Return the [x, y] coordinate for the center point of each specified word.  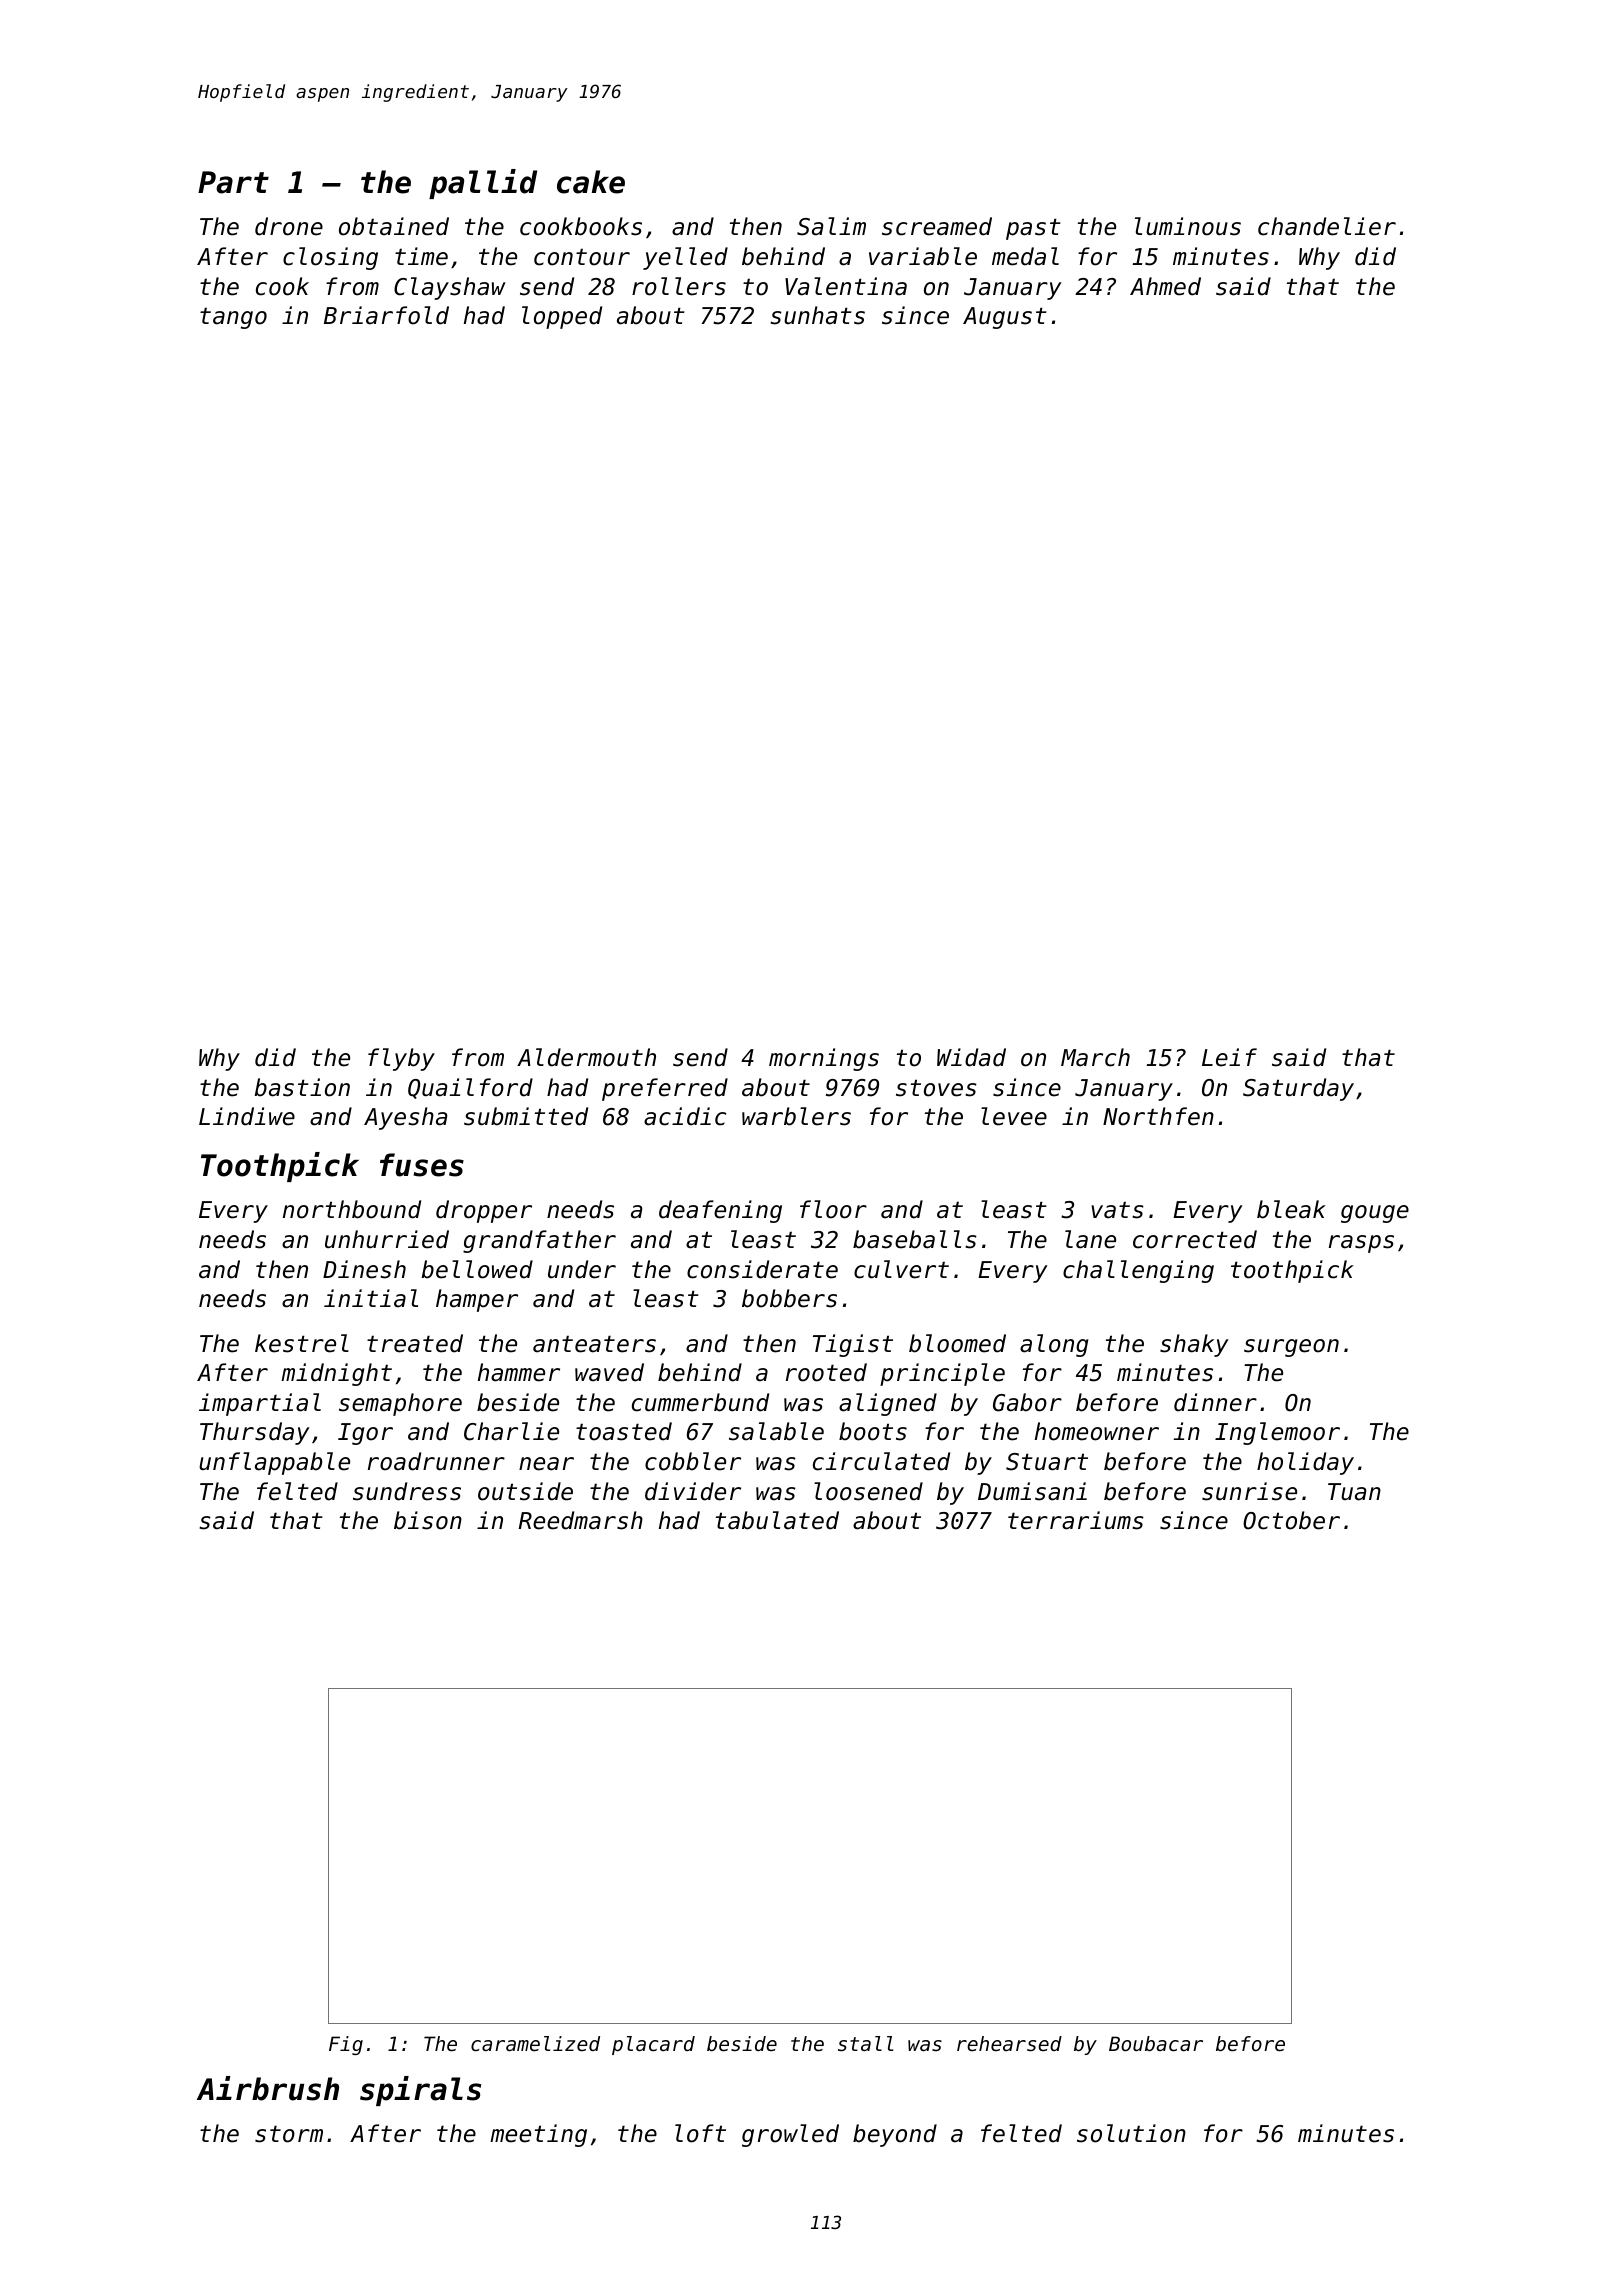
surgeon [1291, 1348]
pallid [483, 184]
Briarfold [386, 315]
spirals [420, 2091]
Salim [831, 226]
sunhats [817, 315]
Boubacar [1156, 2044]
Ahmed [1165, 286]
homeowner [1097, 1431]
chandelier [1327, 226]
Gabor [1027, 1402]
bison [428, 1520]
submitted [526, 1116]
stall [865, 2044]
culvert [901, 1269]
